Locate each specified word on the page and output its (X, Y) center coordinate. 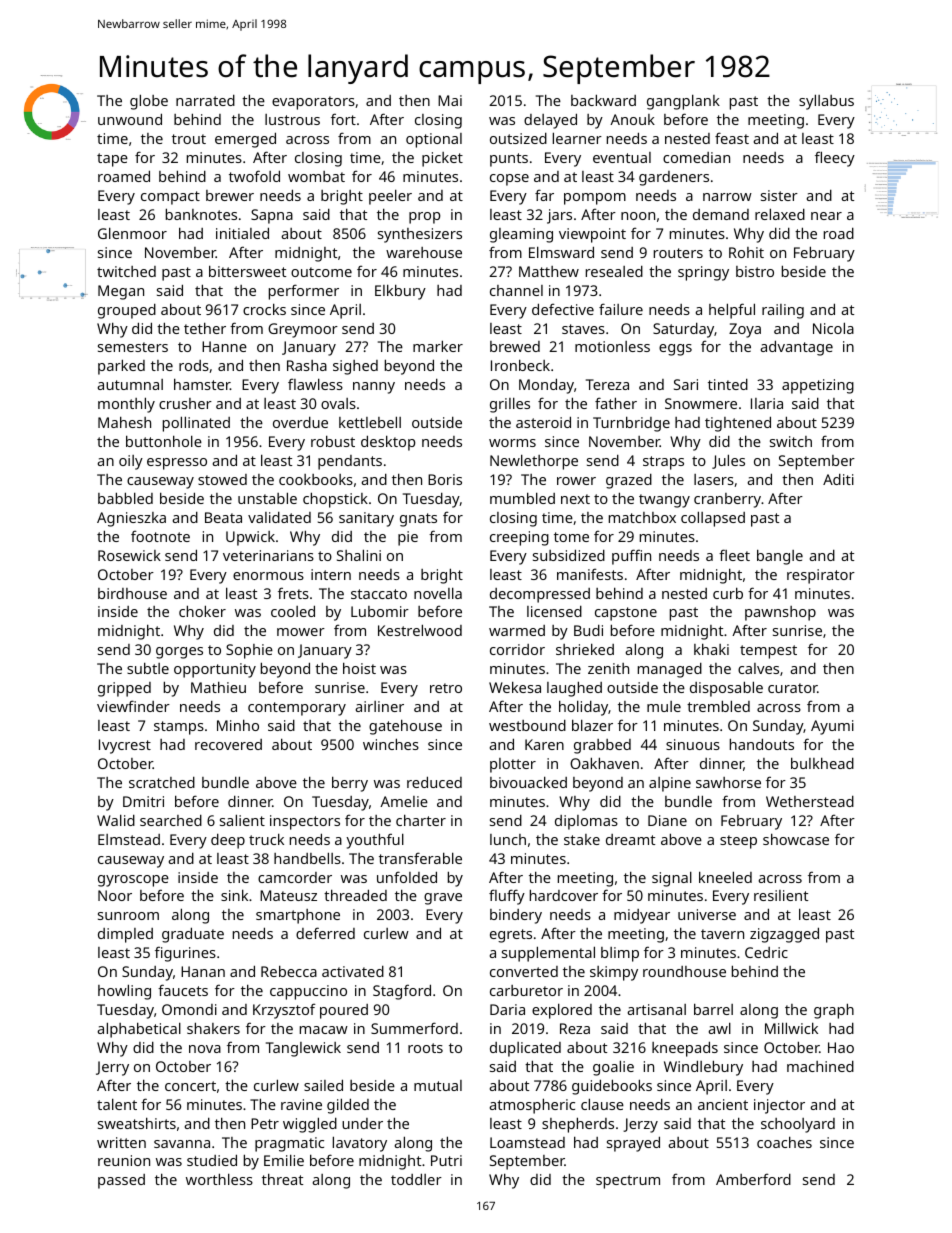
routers (678, 253)
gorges (179, 653)
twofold (254, 176)
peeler (390, 197)
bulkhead (822, 763)
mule (664, 706)
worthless (219, 1179)
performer (304, 292)
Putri (446, 1160)
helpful (732, 311)
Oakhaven (604, 763)
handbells (307, 858)
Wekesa (515, 687)
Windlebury (703, 1068)
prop (424, 218)
